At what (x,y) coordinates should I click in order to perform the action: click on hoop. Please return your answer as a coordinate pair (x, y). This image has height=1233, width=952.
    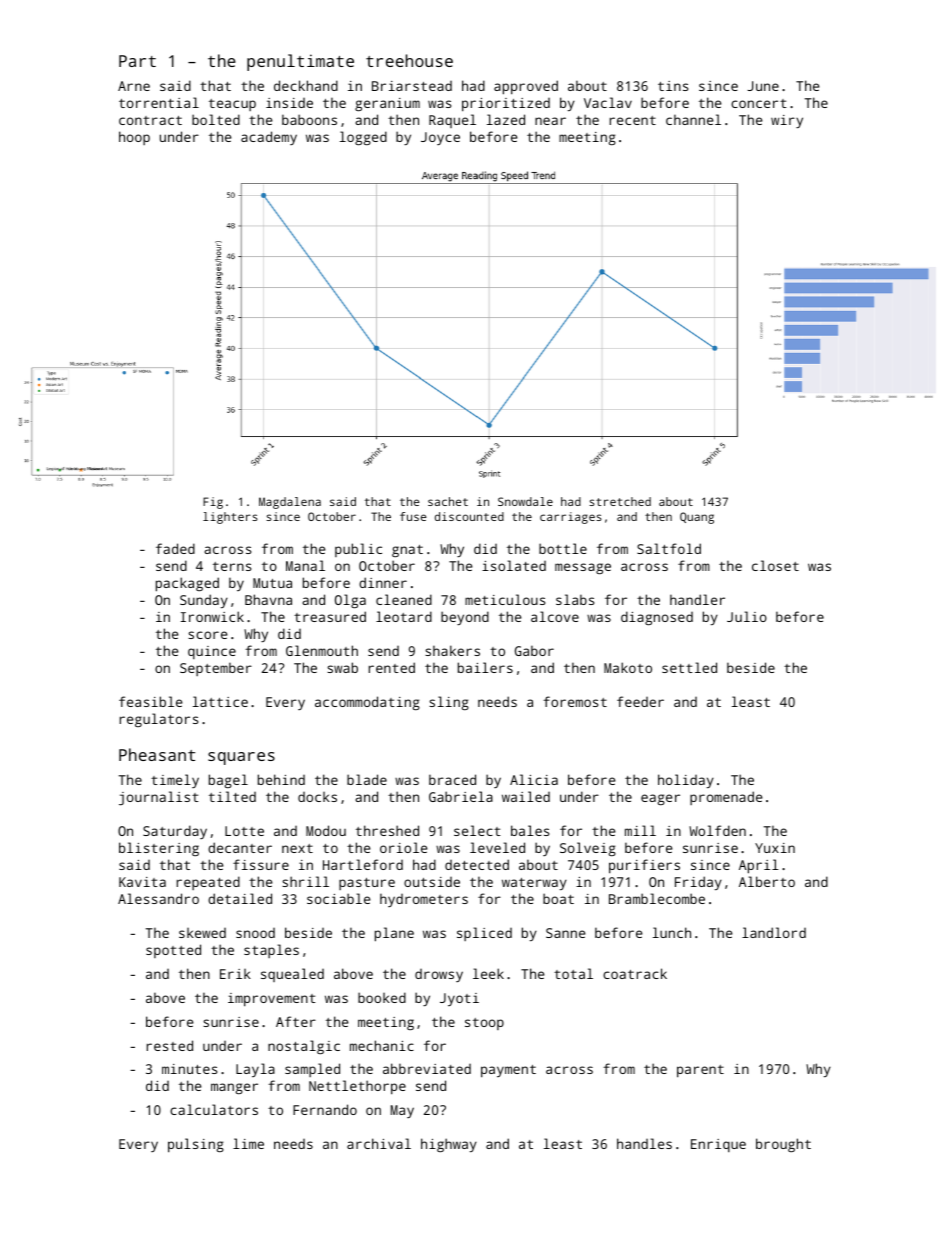
    Looking at the image, I should click on (134, 138).
